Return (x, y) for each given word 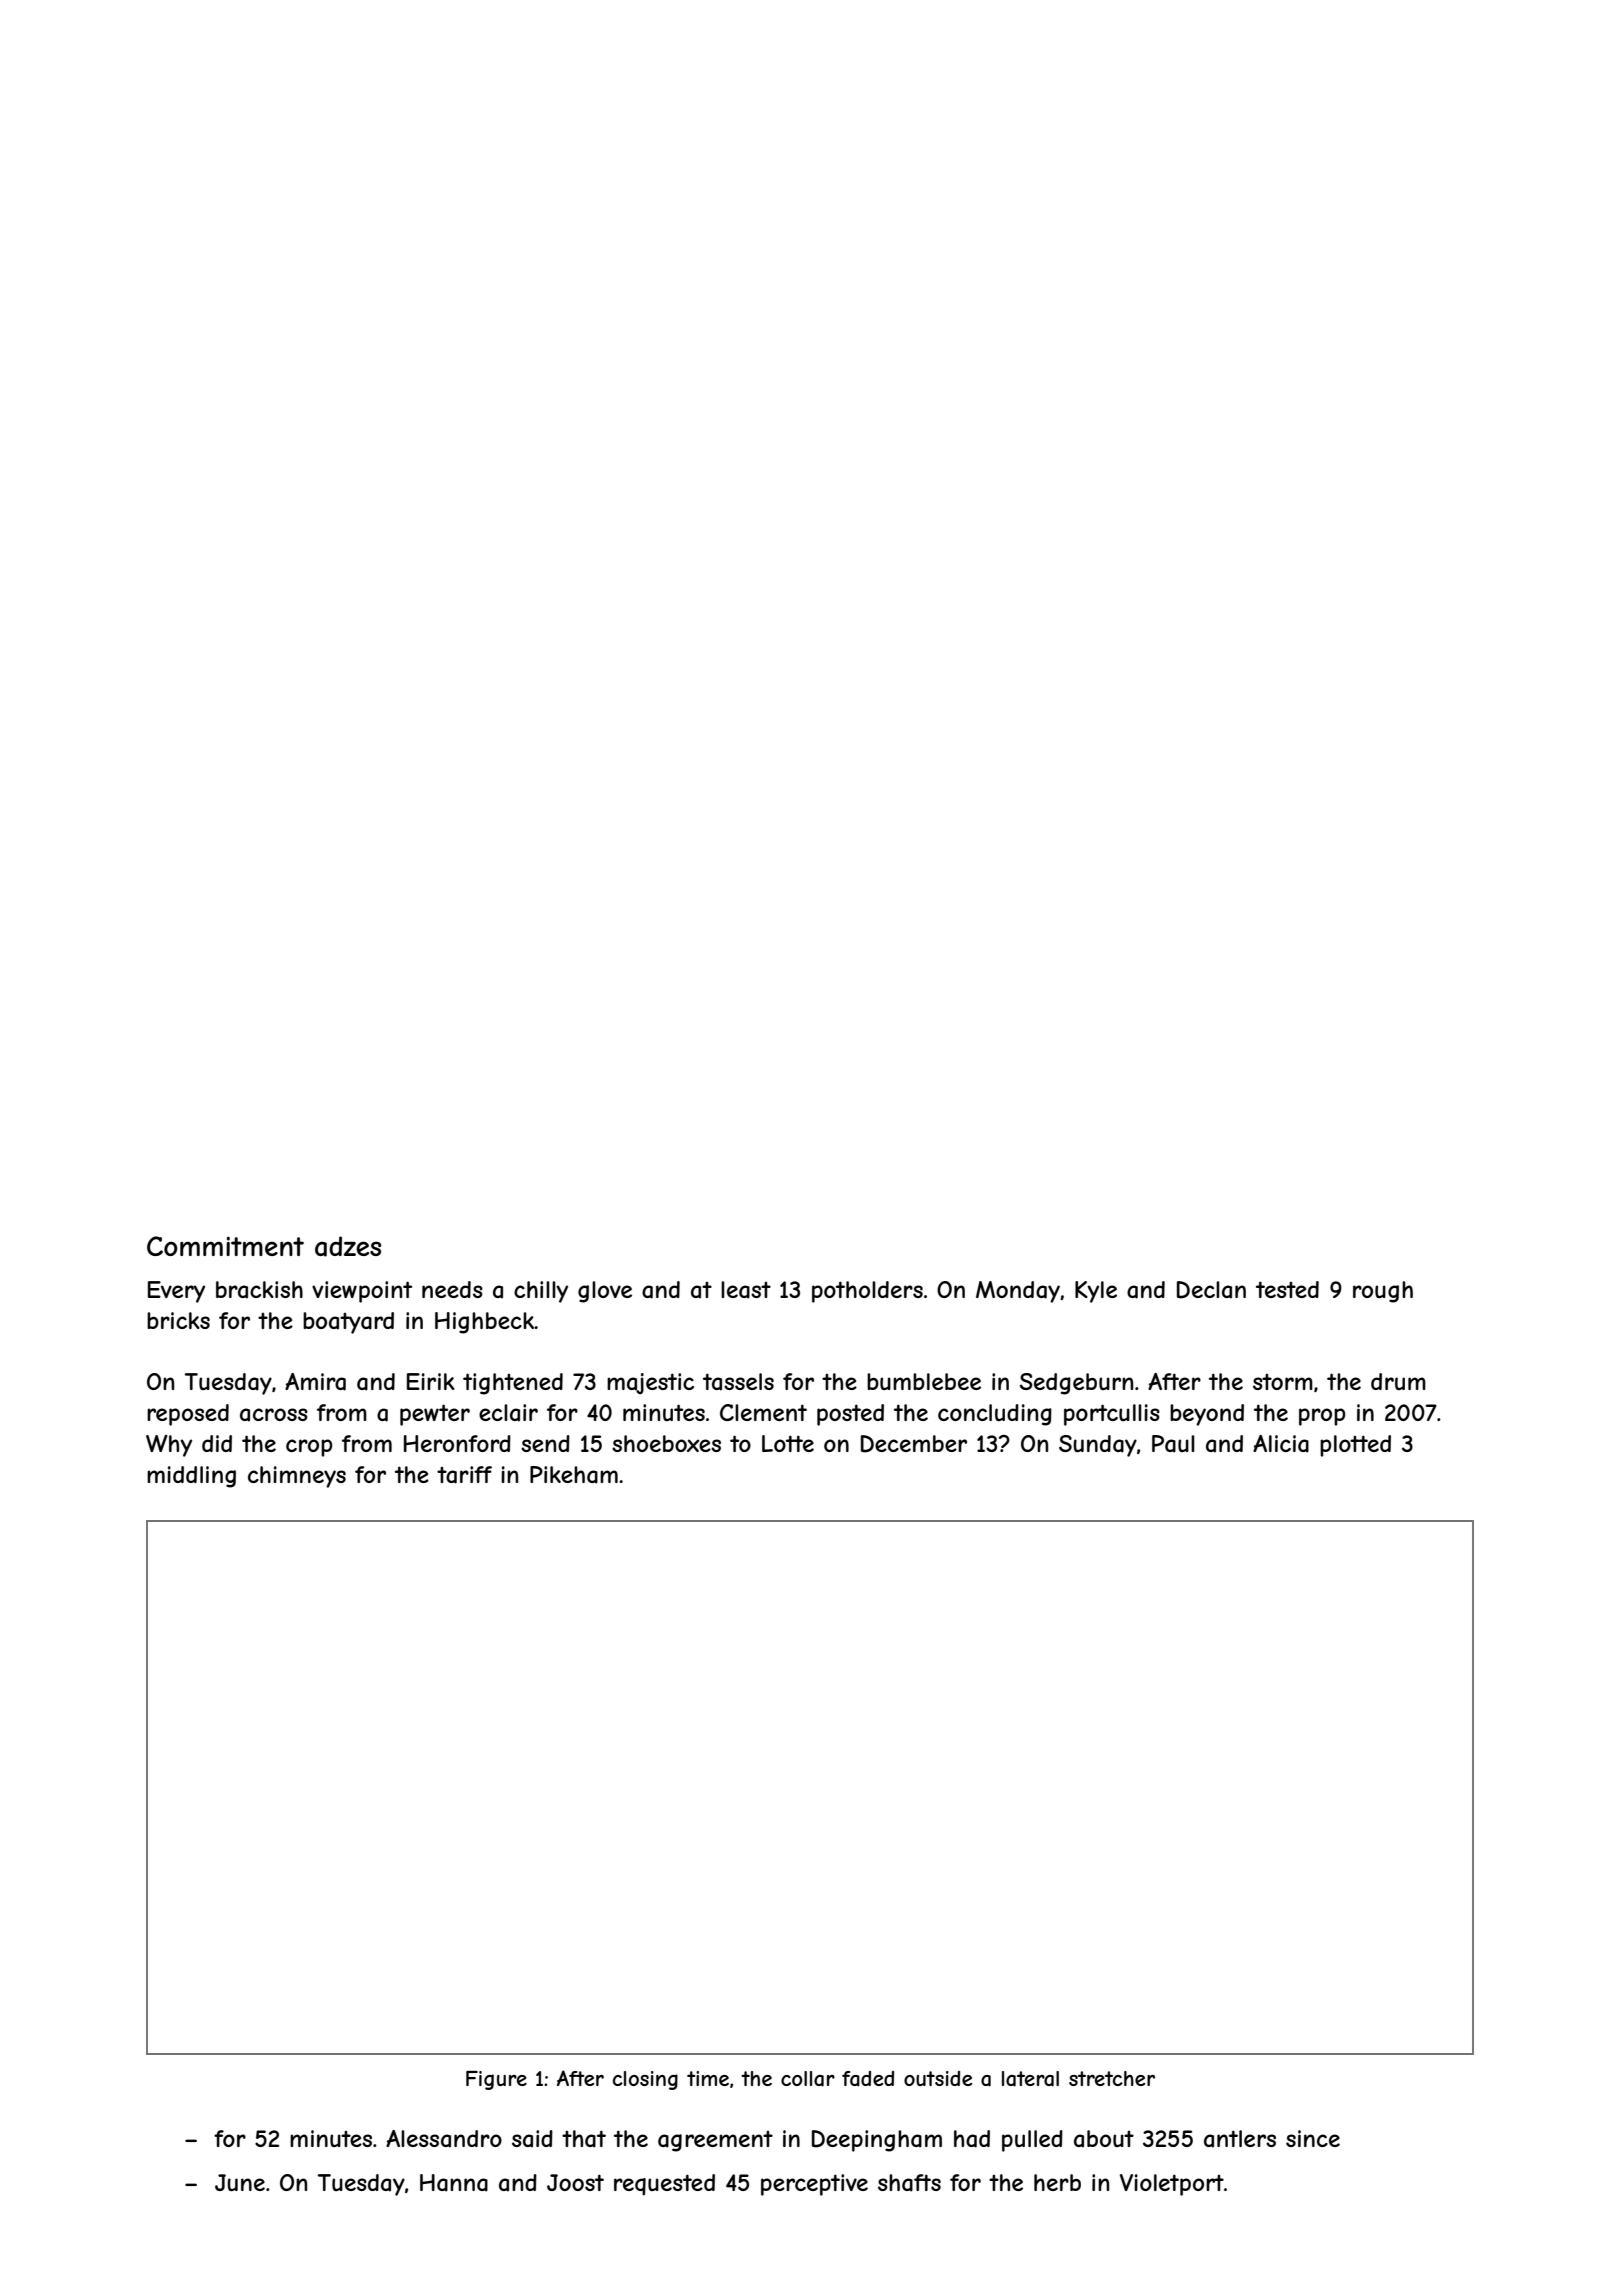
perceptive (814, 2185)
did (217, 1443)
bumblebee (924, 1381)
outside (938, 2078)
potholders (867, 1292)
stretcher (1112, 2078)
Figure (496, 2080)
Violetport (1172, 2185)
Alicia (1281, 1444)
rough (1383, 1292)
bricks (178, 1320)
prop (1322, 1417)
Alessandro (444, 2139)
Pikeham (574, 1475)
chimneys (297, 1477)
